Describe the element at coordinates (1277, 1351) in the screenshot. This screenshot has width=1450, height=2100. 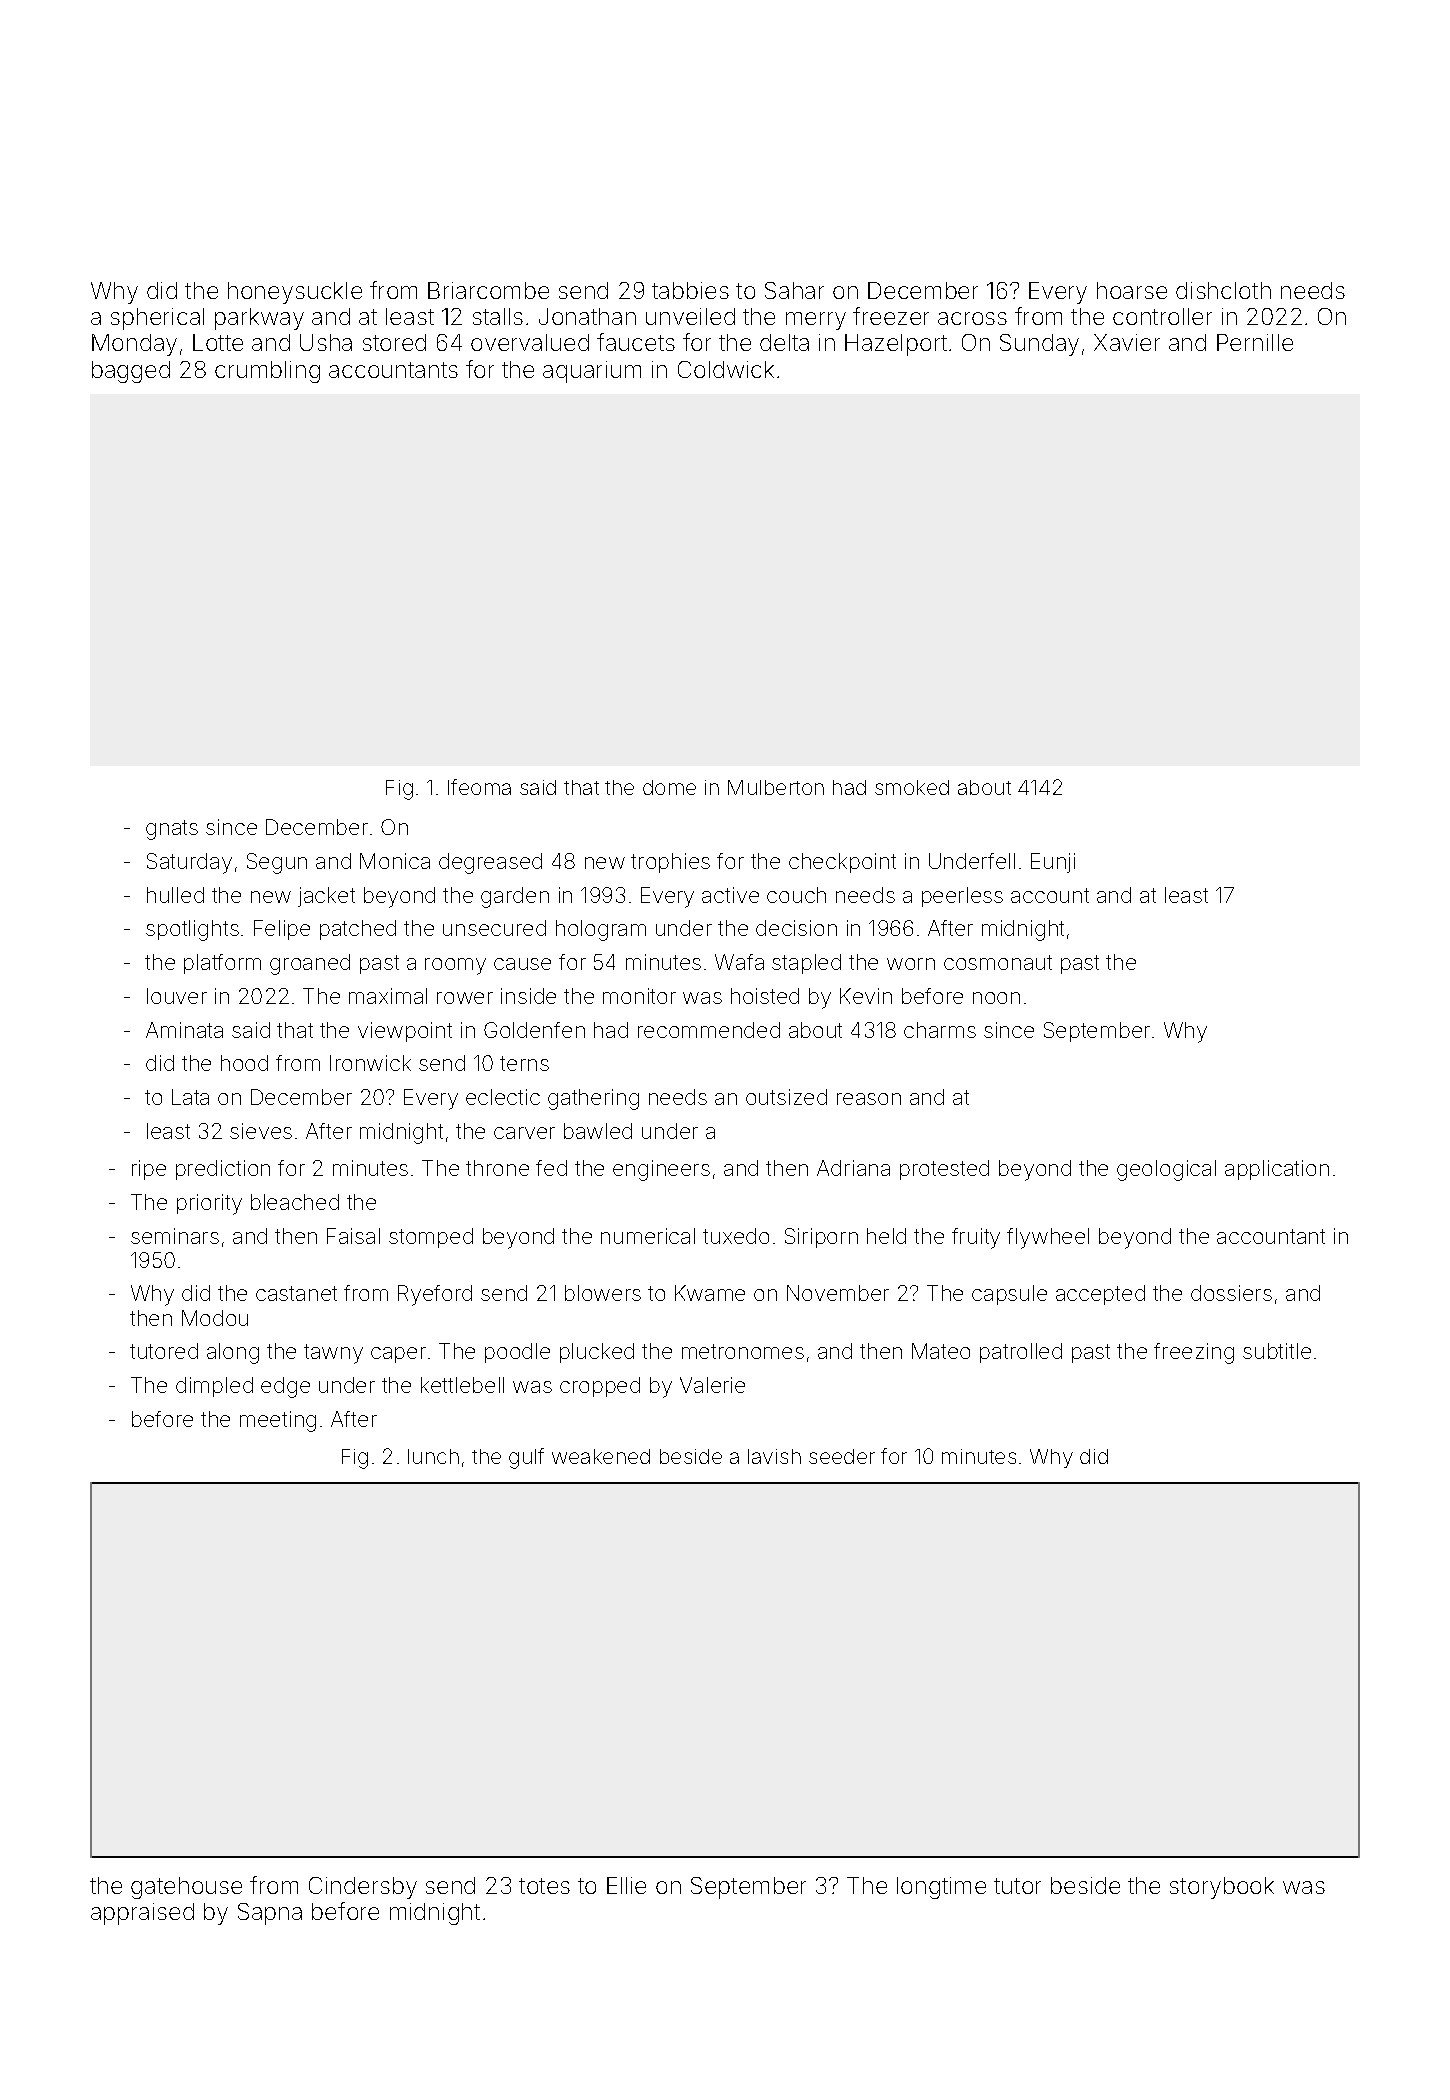
I see `subtitle` at that location.
